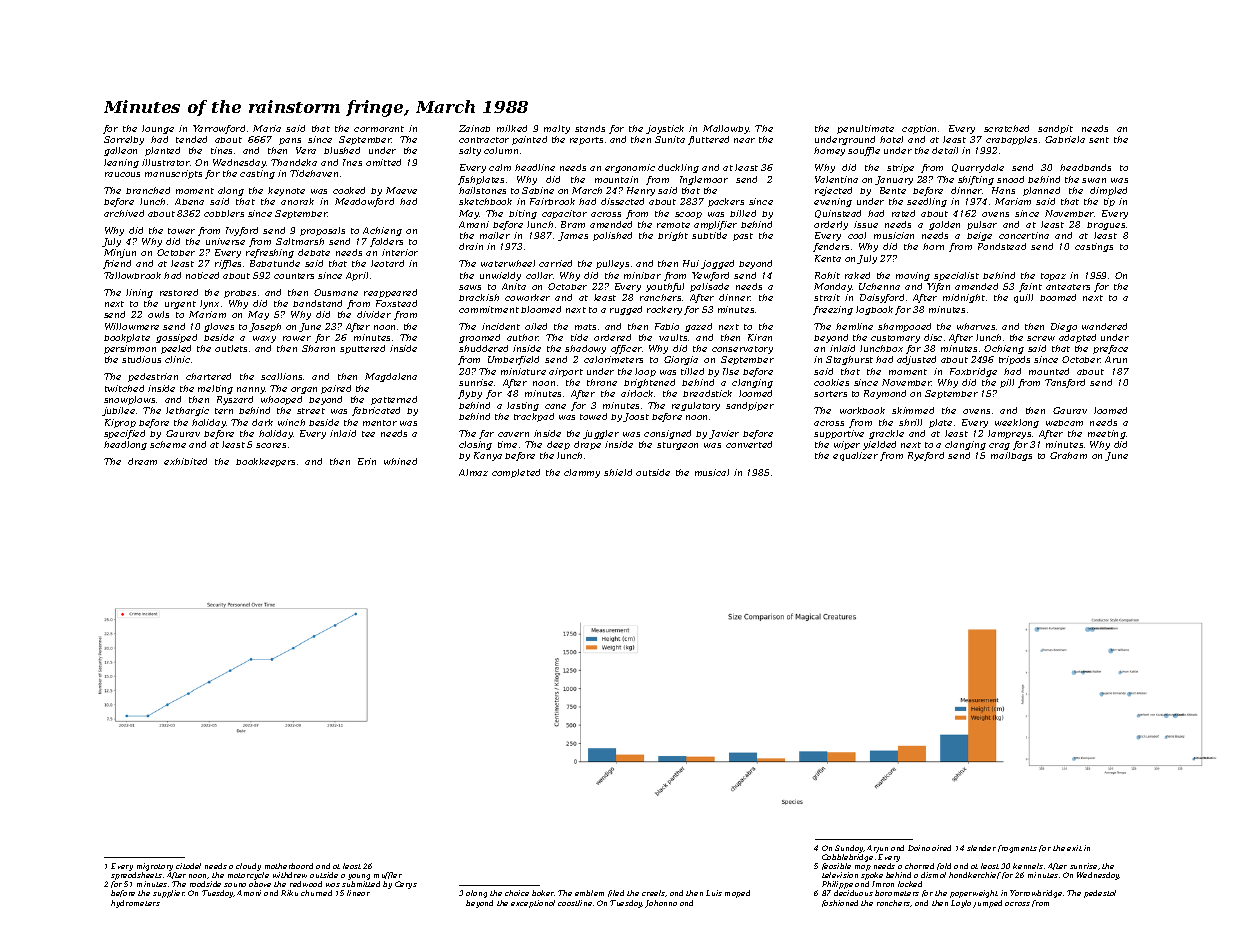 The height and width of the page is (952, 1233). I want to click on penultimate, so click(865, 129).
